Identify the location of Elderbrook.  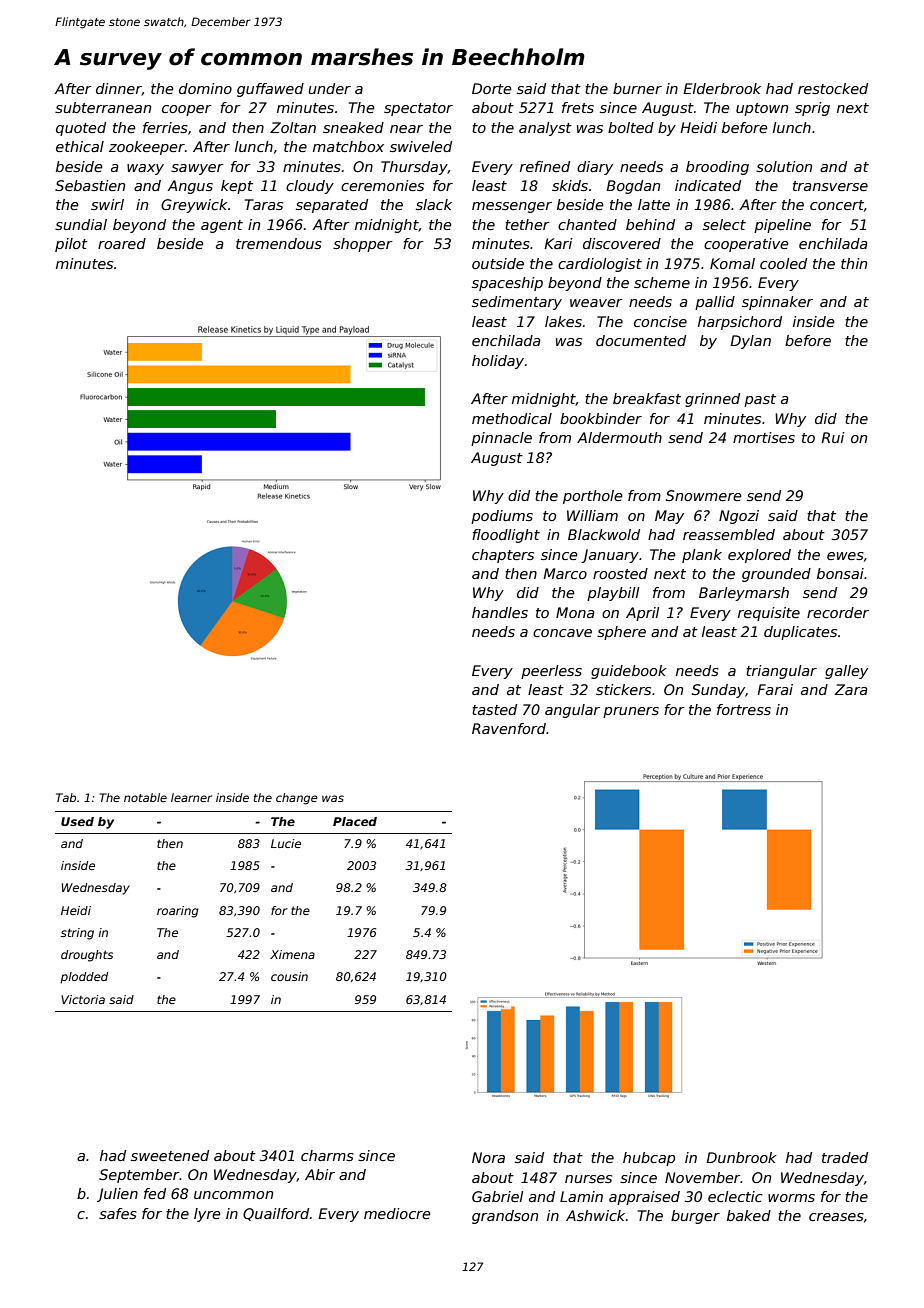
(722, 88).
